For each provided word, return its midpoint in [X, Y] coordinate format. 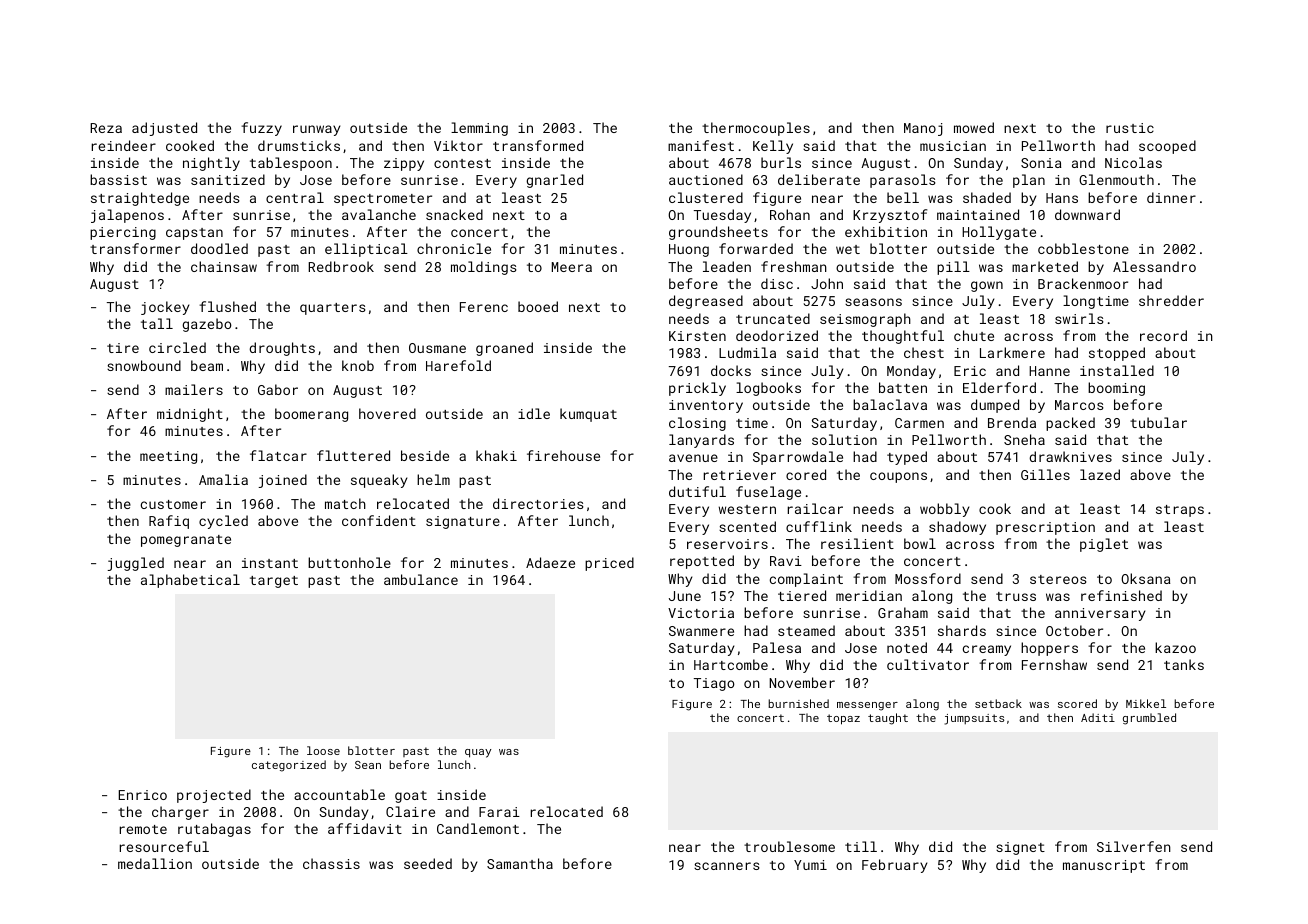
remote [143, 829]
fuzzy [261, 129]
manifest [701, 145]
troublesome [789, 846]
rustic [1130, 128]
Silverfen [1134, 846]
